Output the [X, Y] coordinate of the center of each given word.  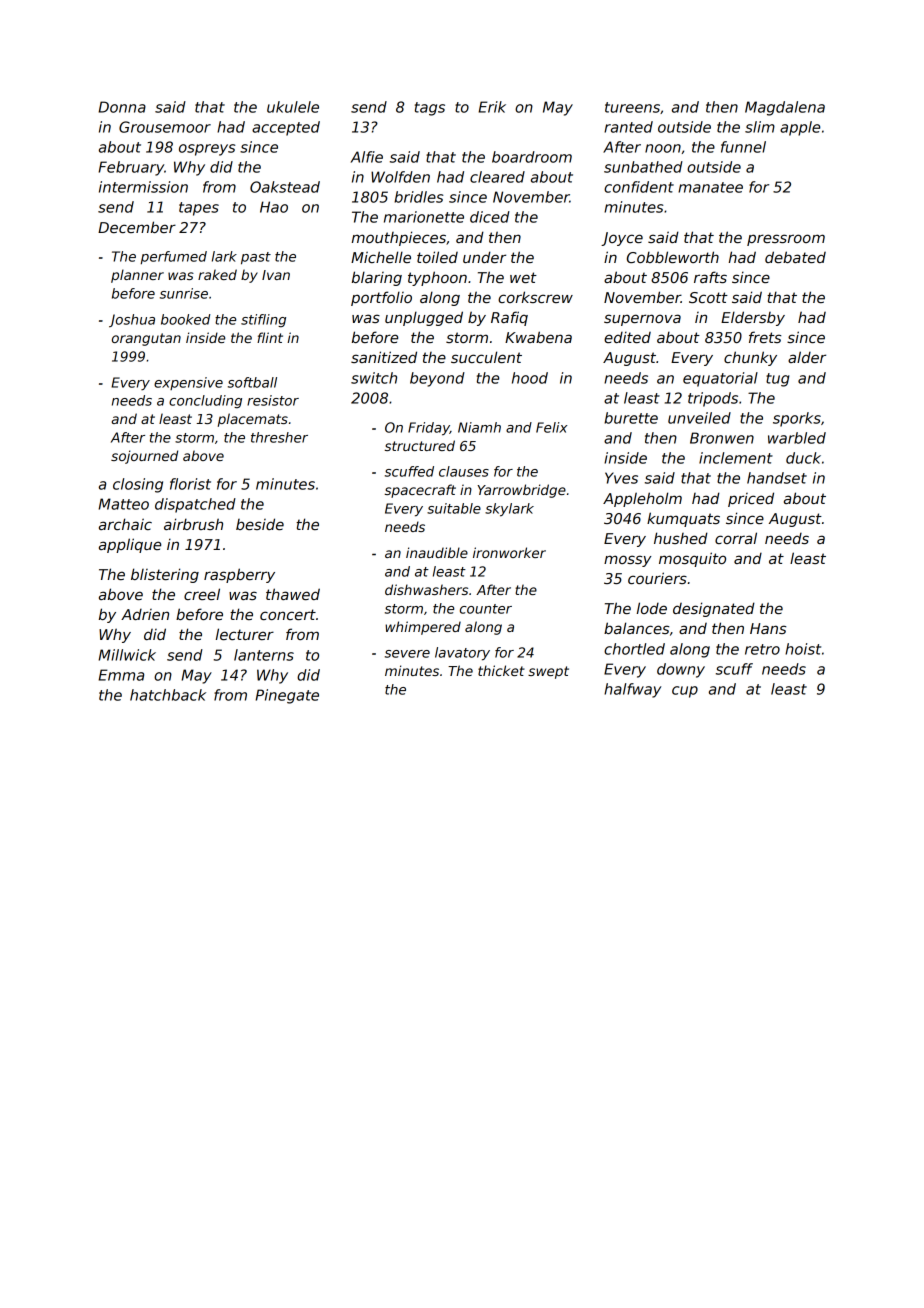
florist [190, 484]
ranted [628, 127]
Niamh [479, 427]
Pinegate [287, 696]
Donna [122, 107]
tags [430, 109]
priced [751, 499]
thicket [501, 670]
